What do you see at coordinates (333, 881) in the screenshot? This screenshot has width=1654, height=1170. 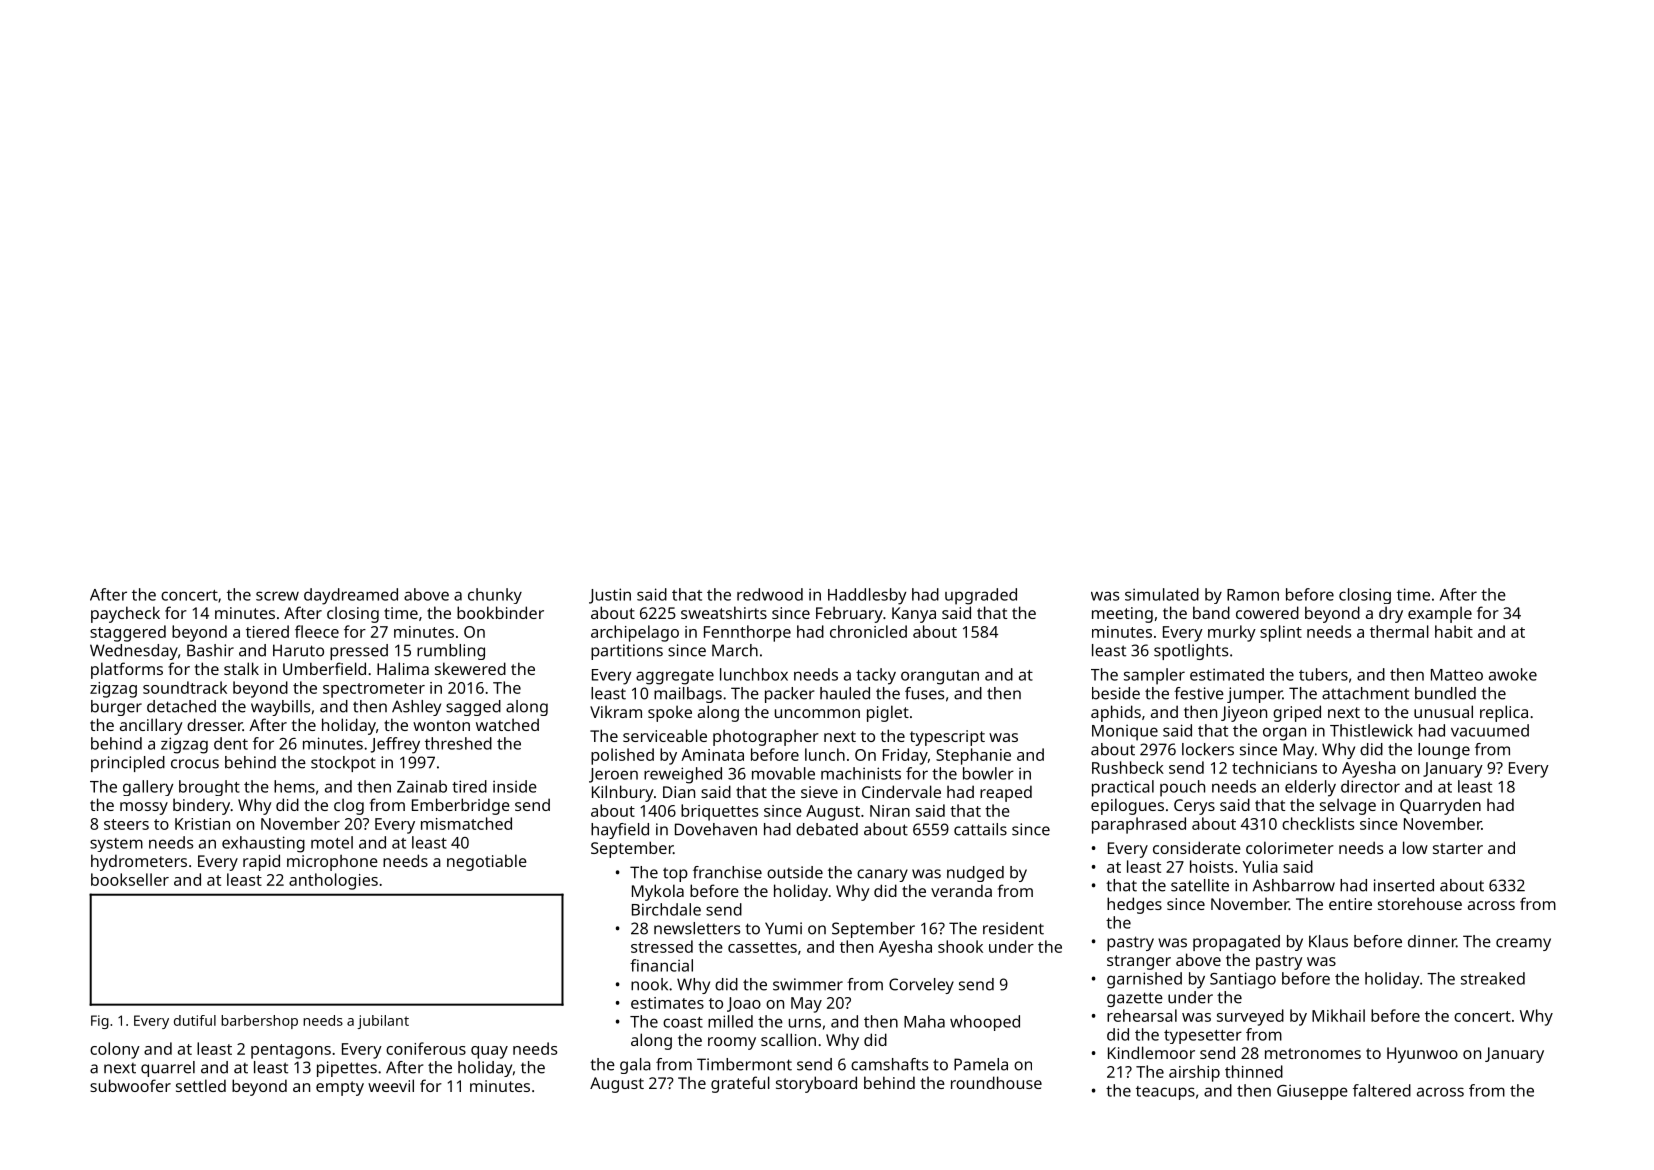 I see `anthologies` at bounding box center [333, 881].
